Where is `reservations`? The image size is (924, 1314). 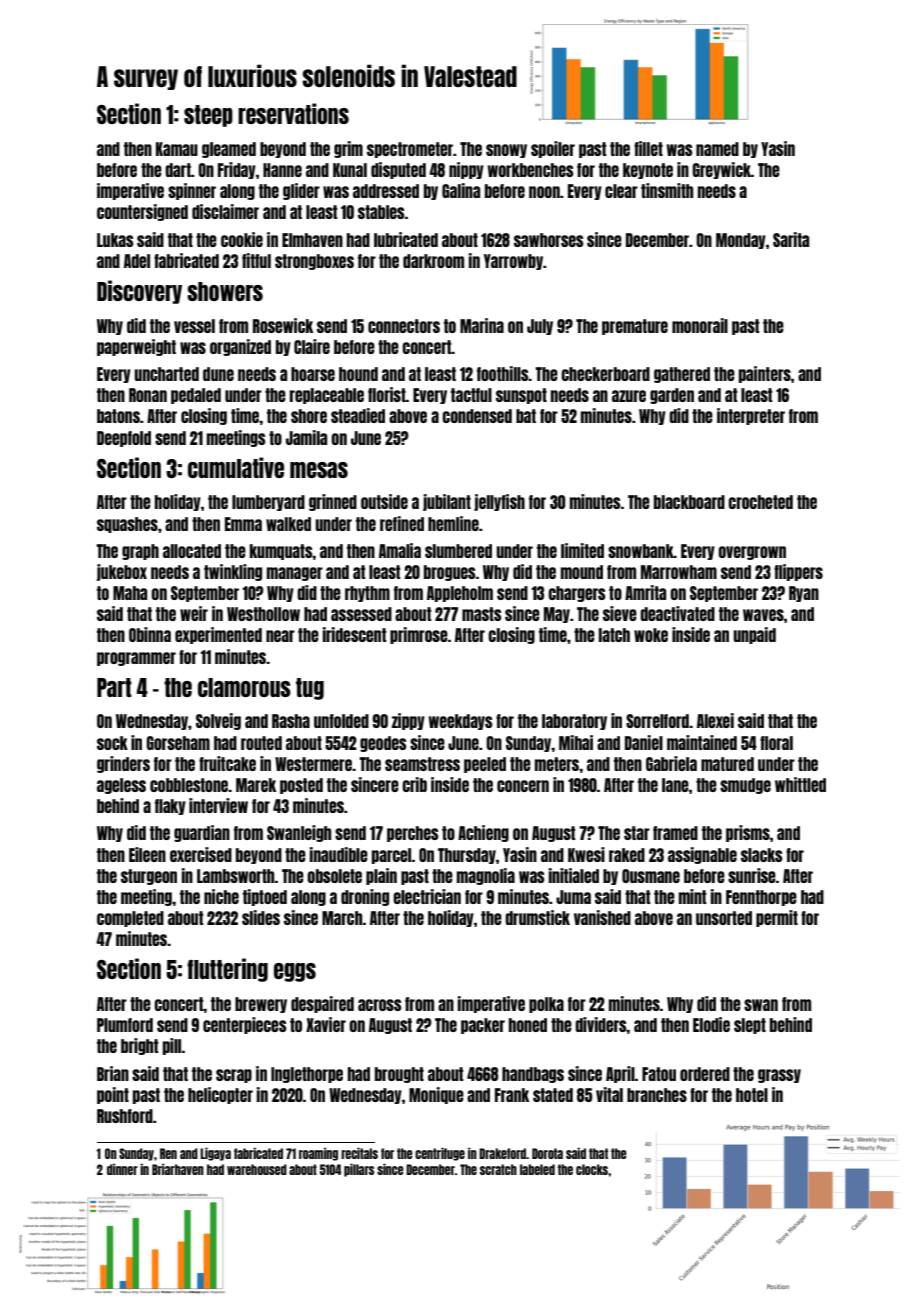 reservations is located at coordinates (293, 113).
